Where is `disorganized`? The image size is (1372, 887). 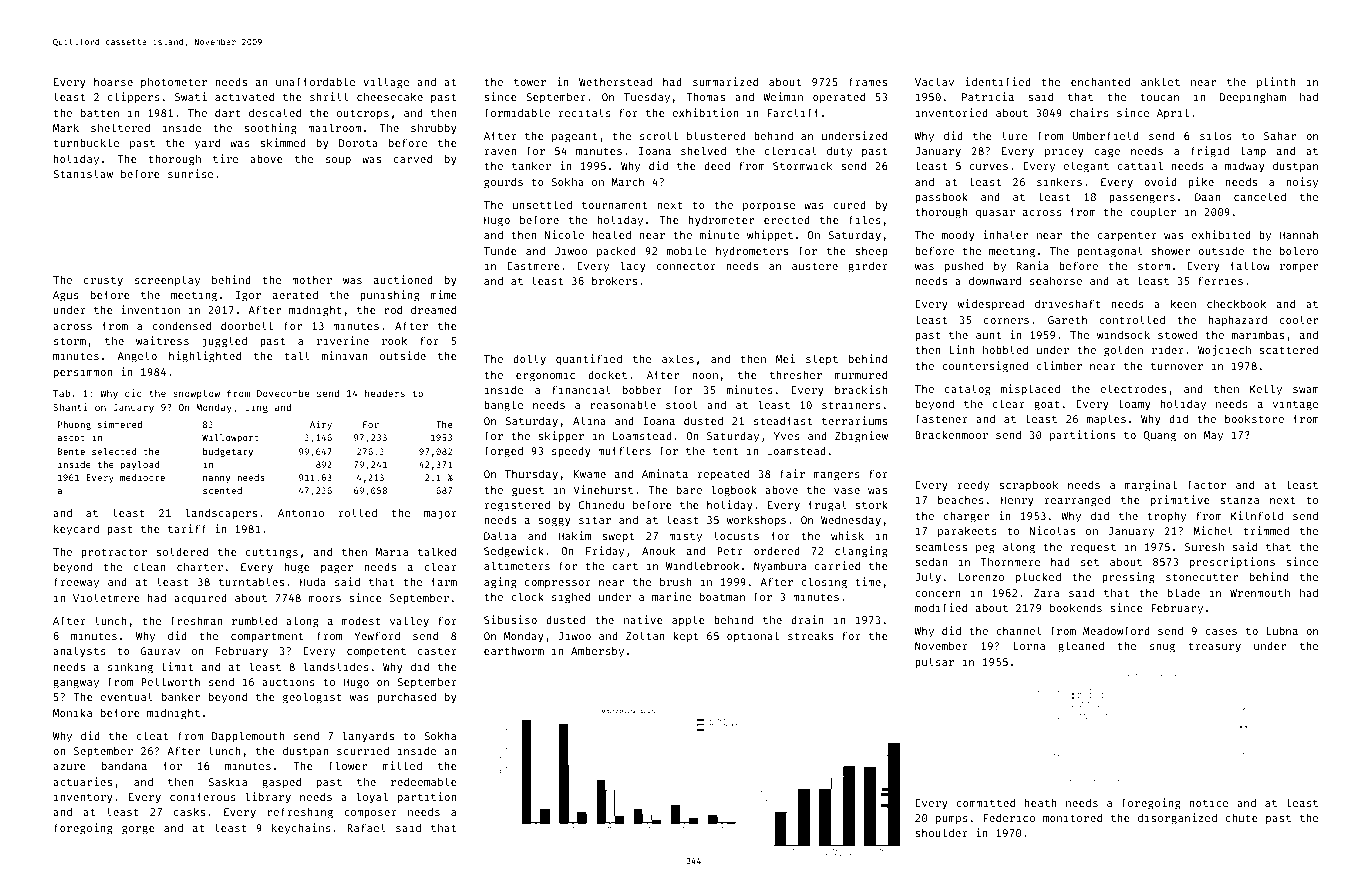 disorganized is located at coordinates (1177, 819).
